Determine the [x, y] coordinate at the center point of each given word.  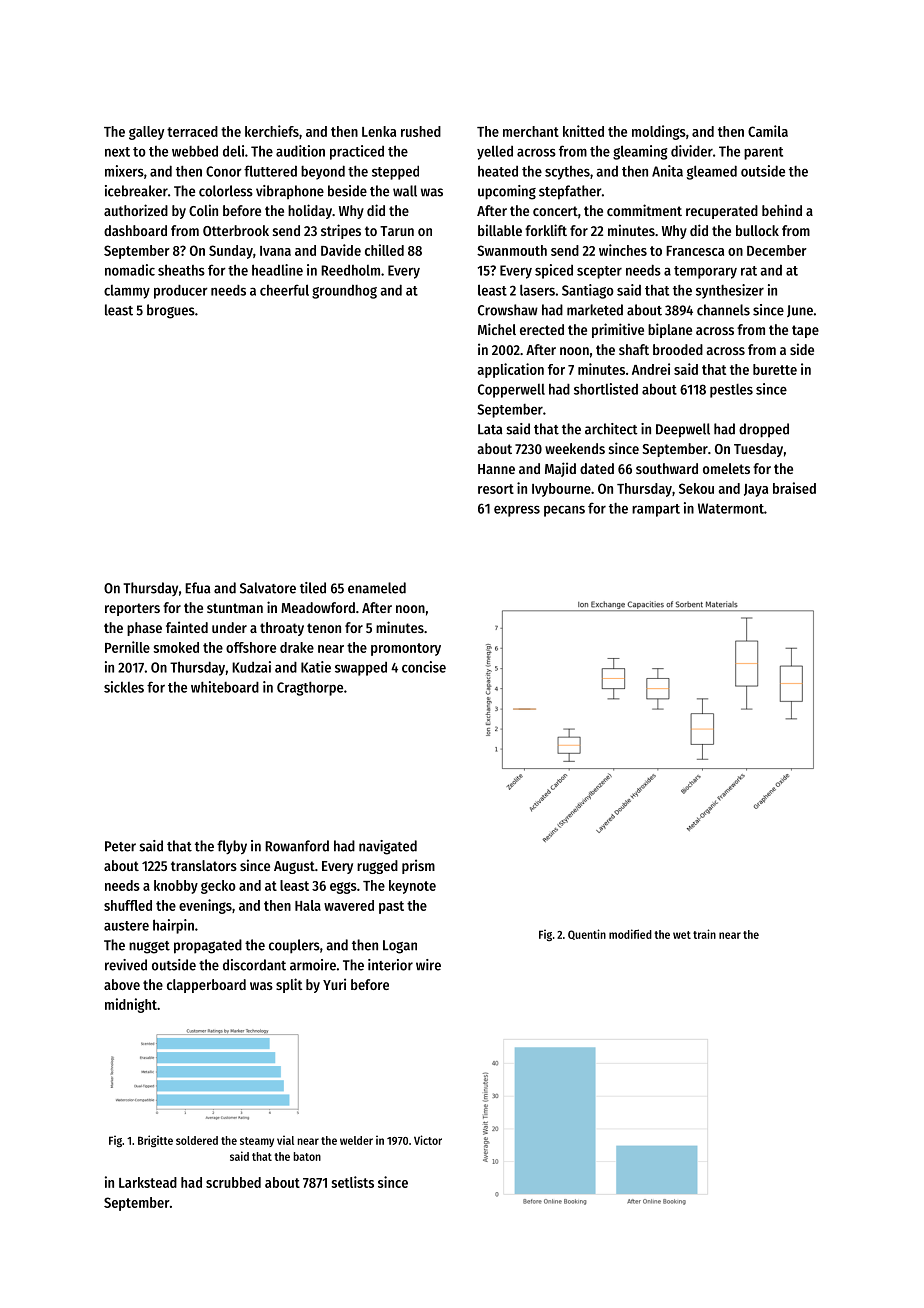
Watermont [731, 508]
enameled [377, 588]
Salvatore [268, 588]
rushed [421, 131]
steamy [257, 1142]
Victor [428, 1140]
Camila [768, 131]
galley [146, 133]
